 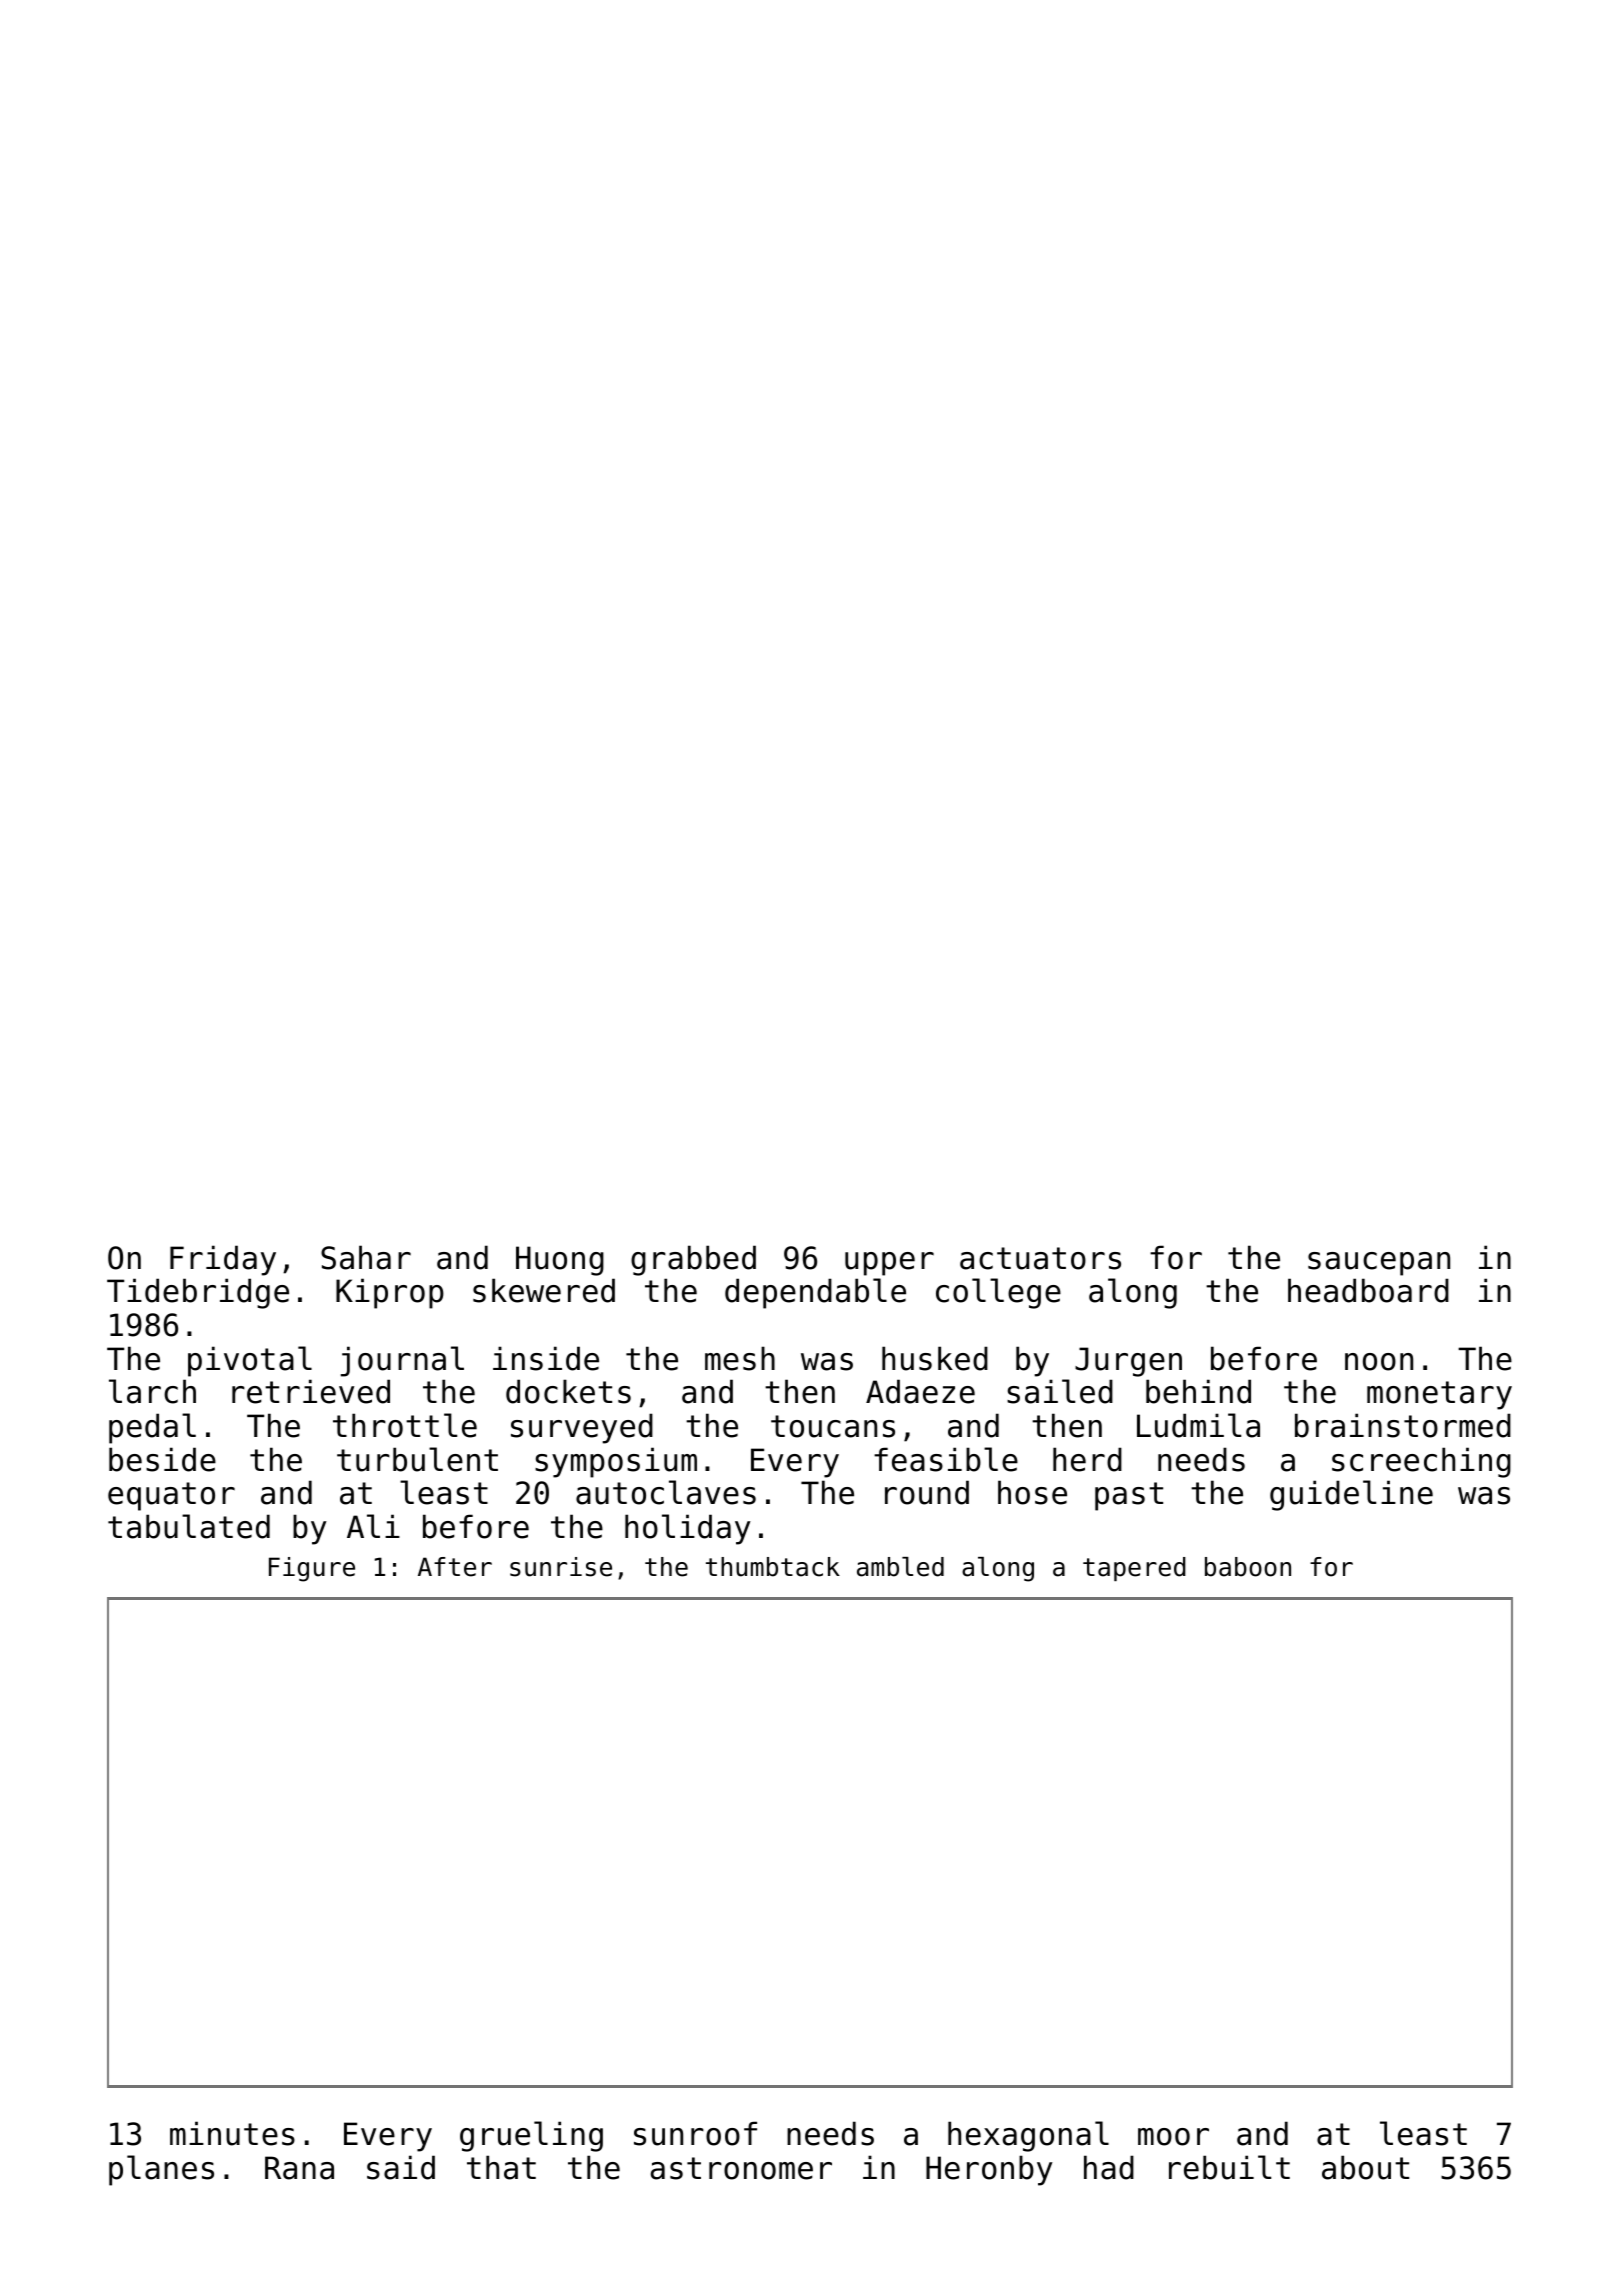 I want to click on Figure, so click(x=312, y=1569).
